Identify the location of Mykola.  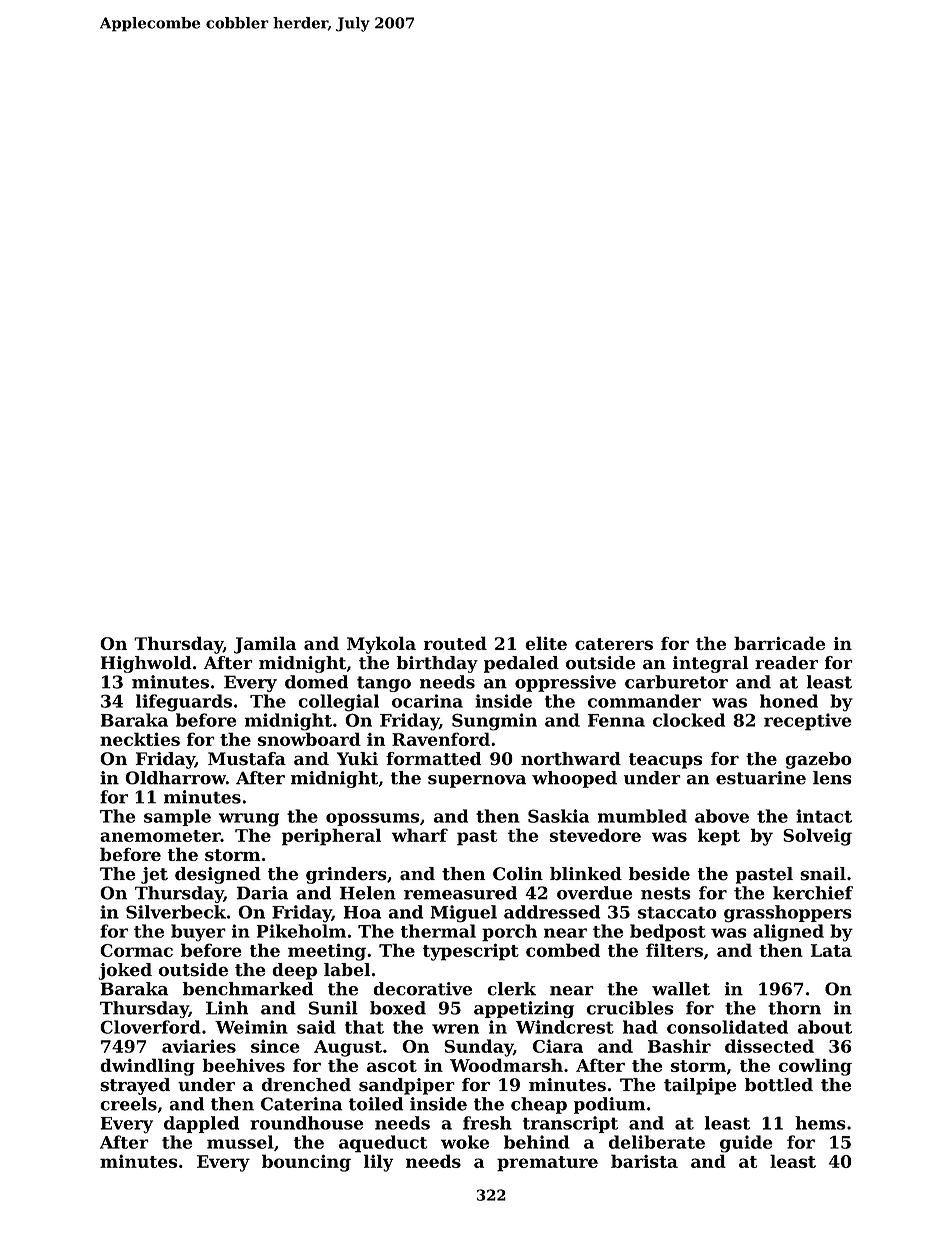
(381, 645).
